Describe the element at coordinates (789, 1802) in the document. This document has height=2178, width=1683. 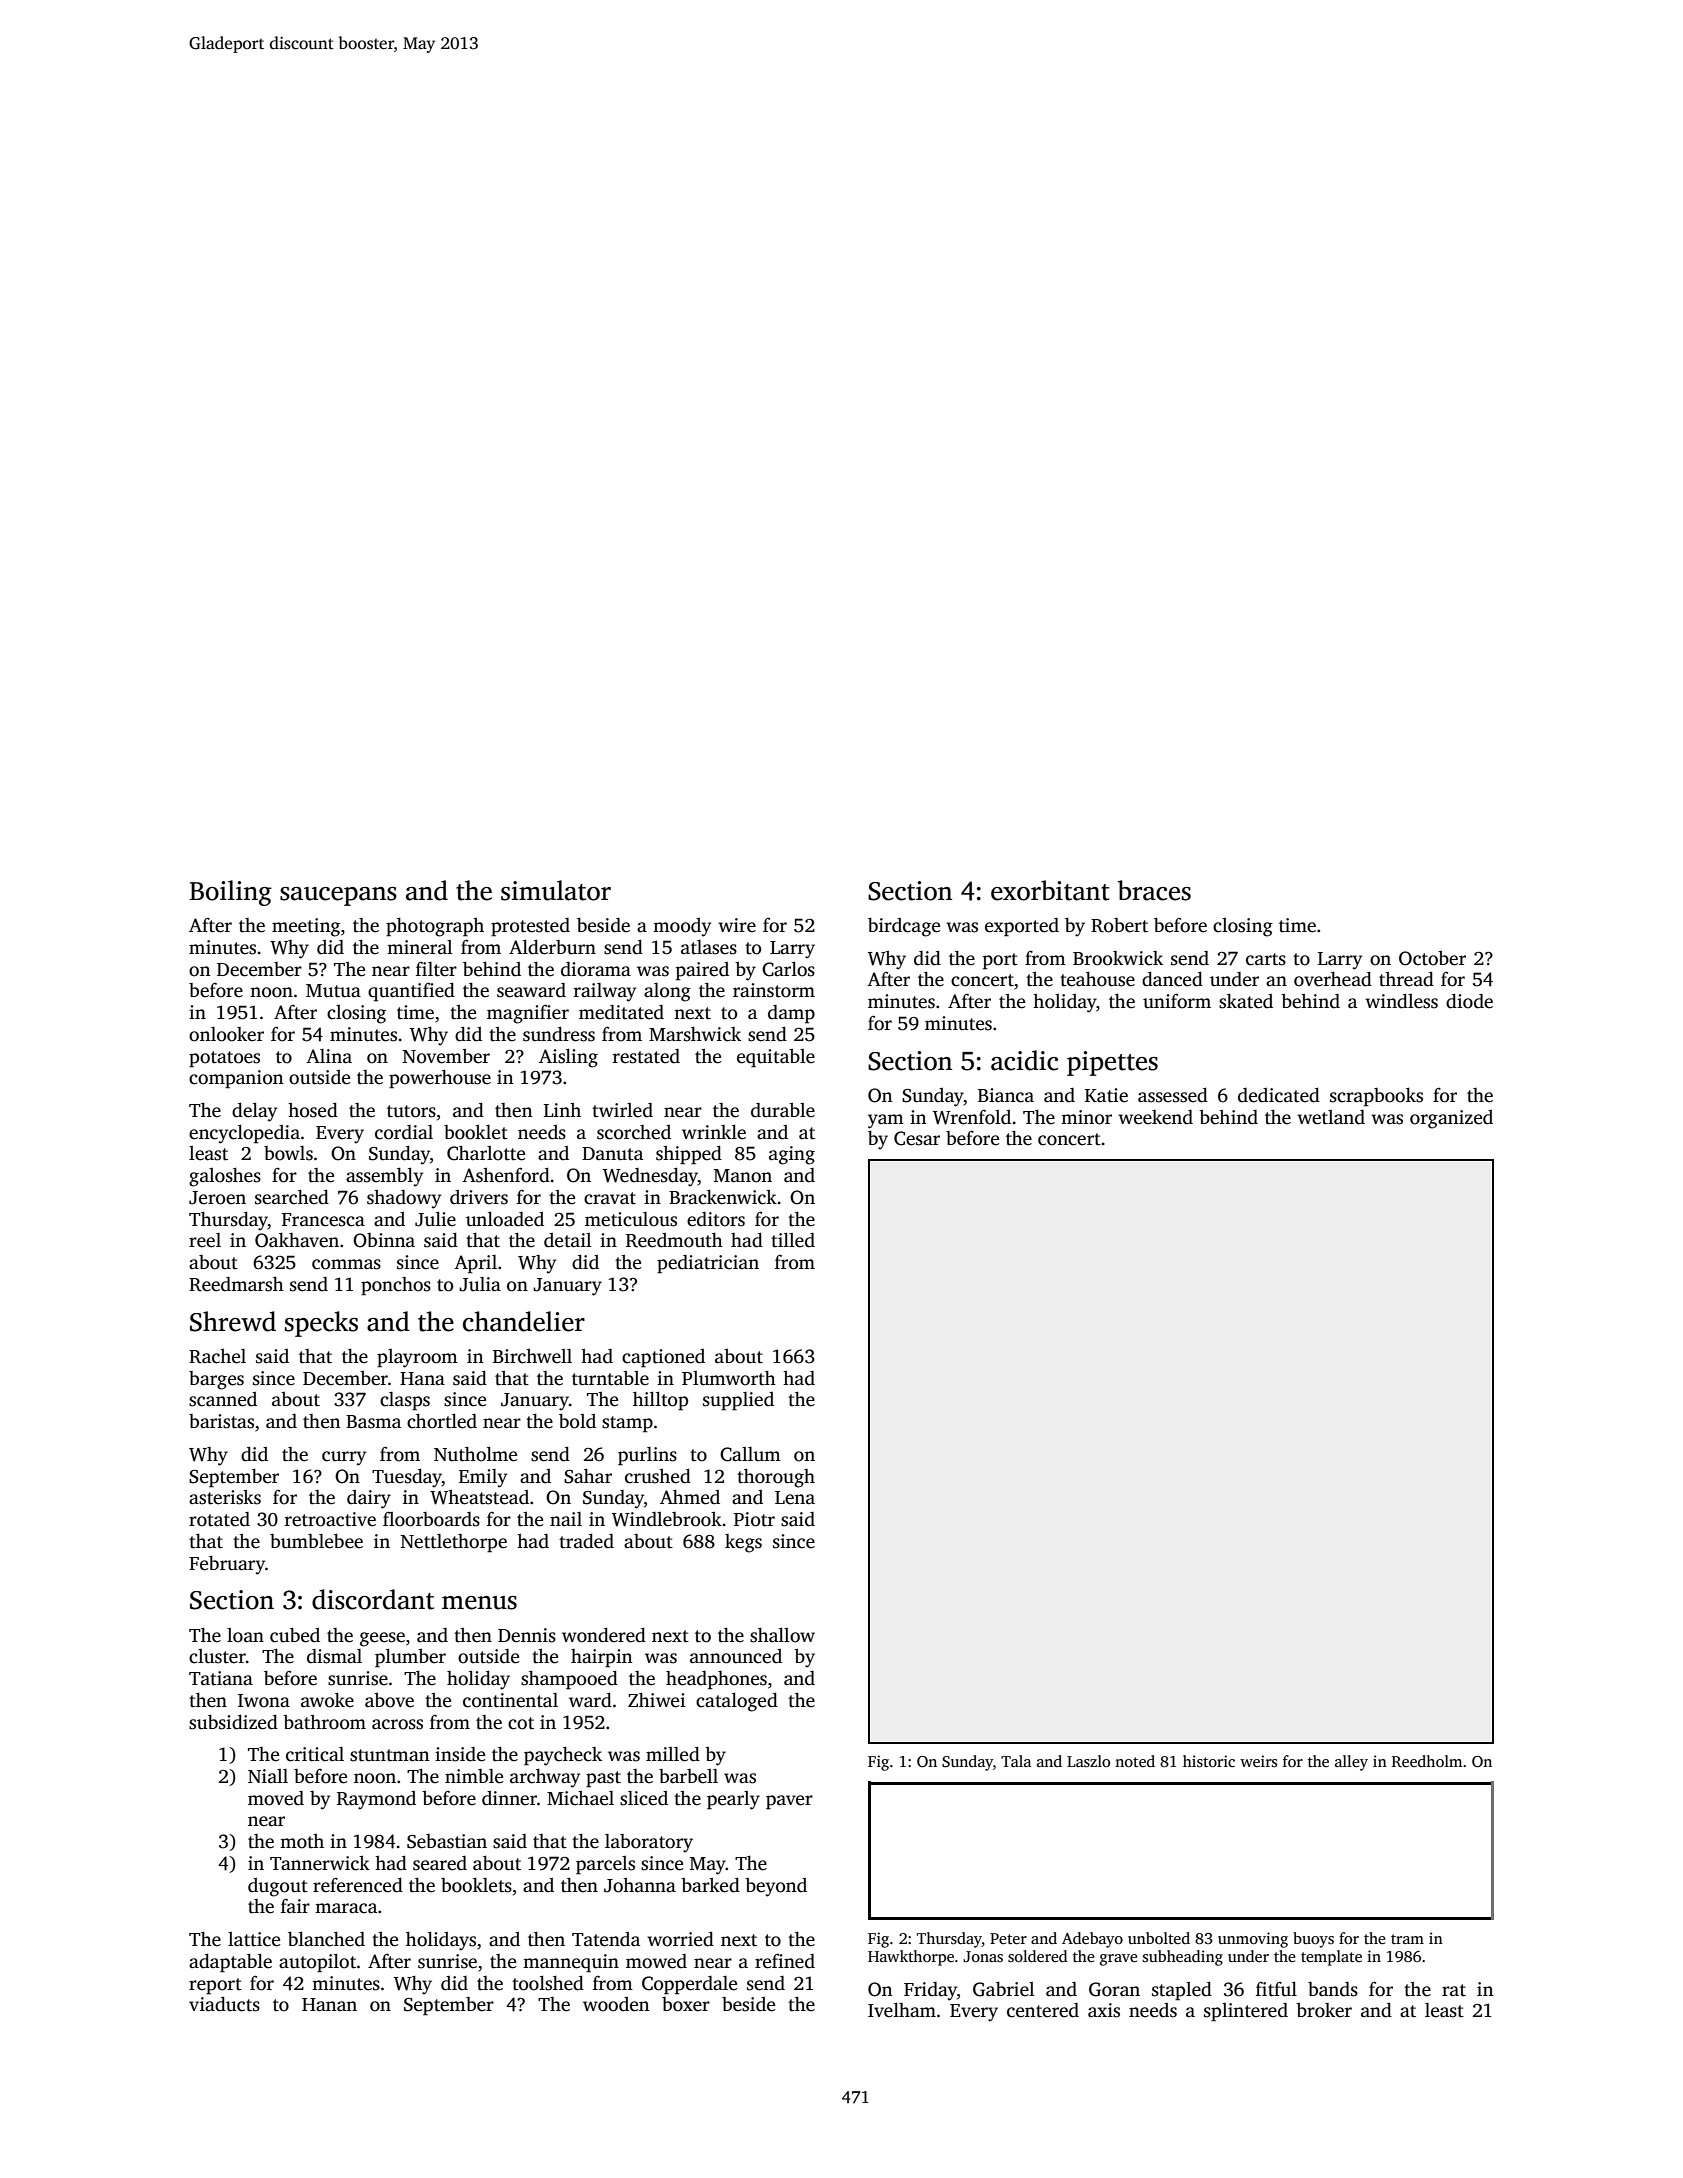
I see `paver` at that location.
